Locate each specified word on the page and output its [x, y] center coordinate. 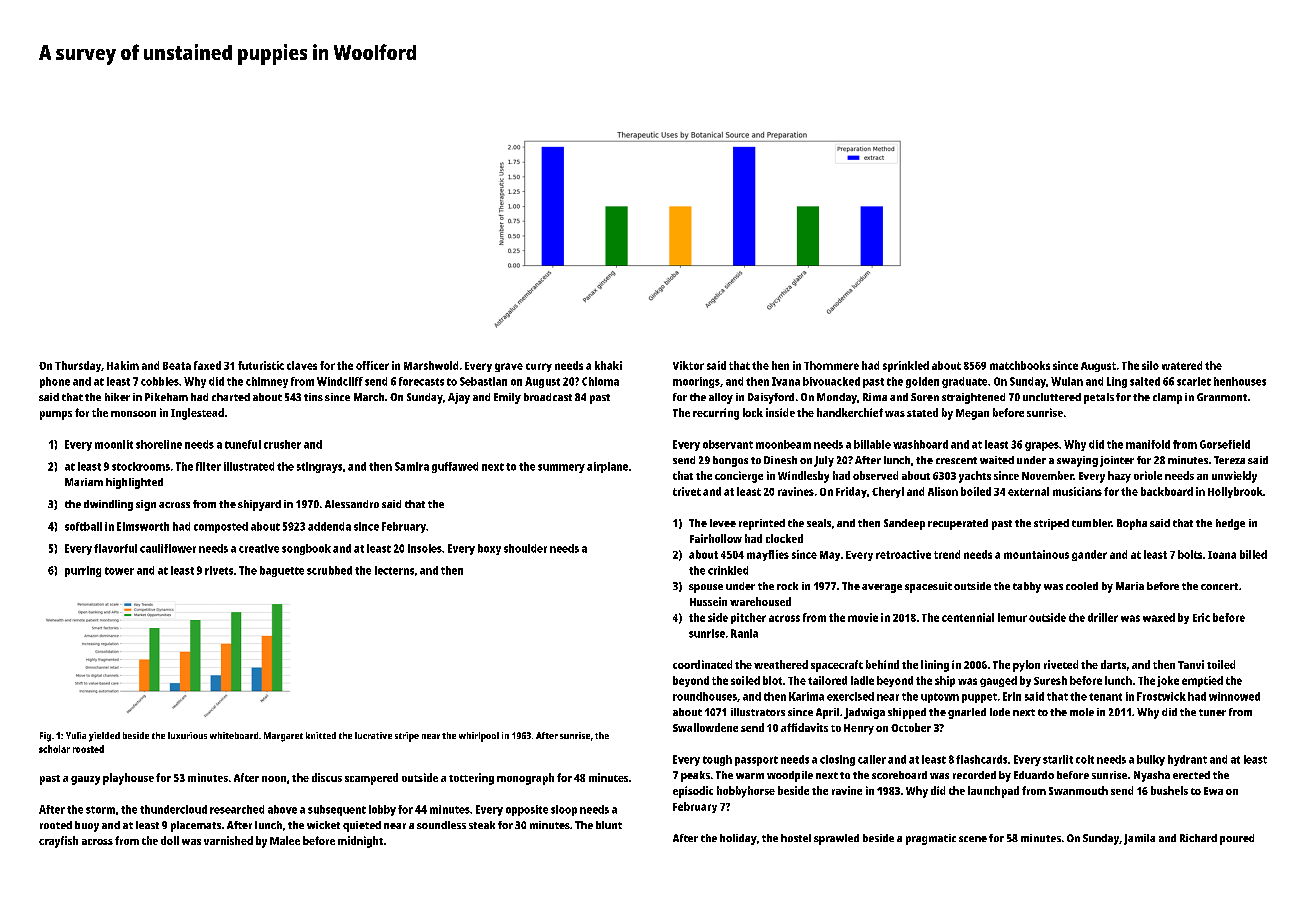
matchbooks [1020, 365]
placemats [196, 826]
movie [863, 617]
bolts [1190, 554]
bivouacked [831, 381]
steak [482, 825]
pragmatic [931, 839]
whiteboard [234, 735]
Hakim [123, 365]
